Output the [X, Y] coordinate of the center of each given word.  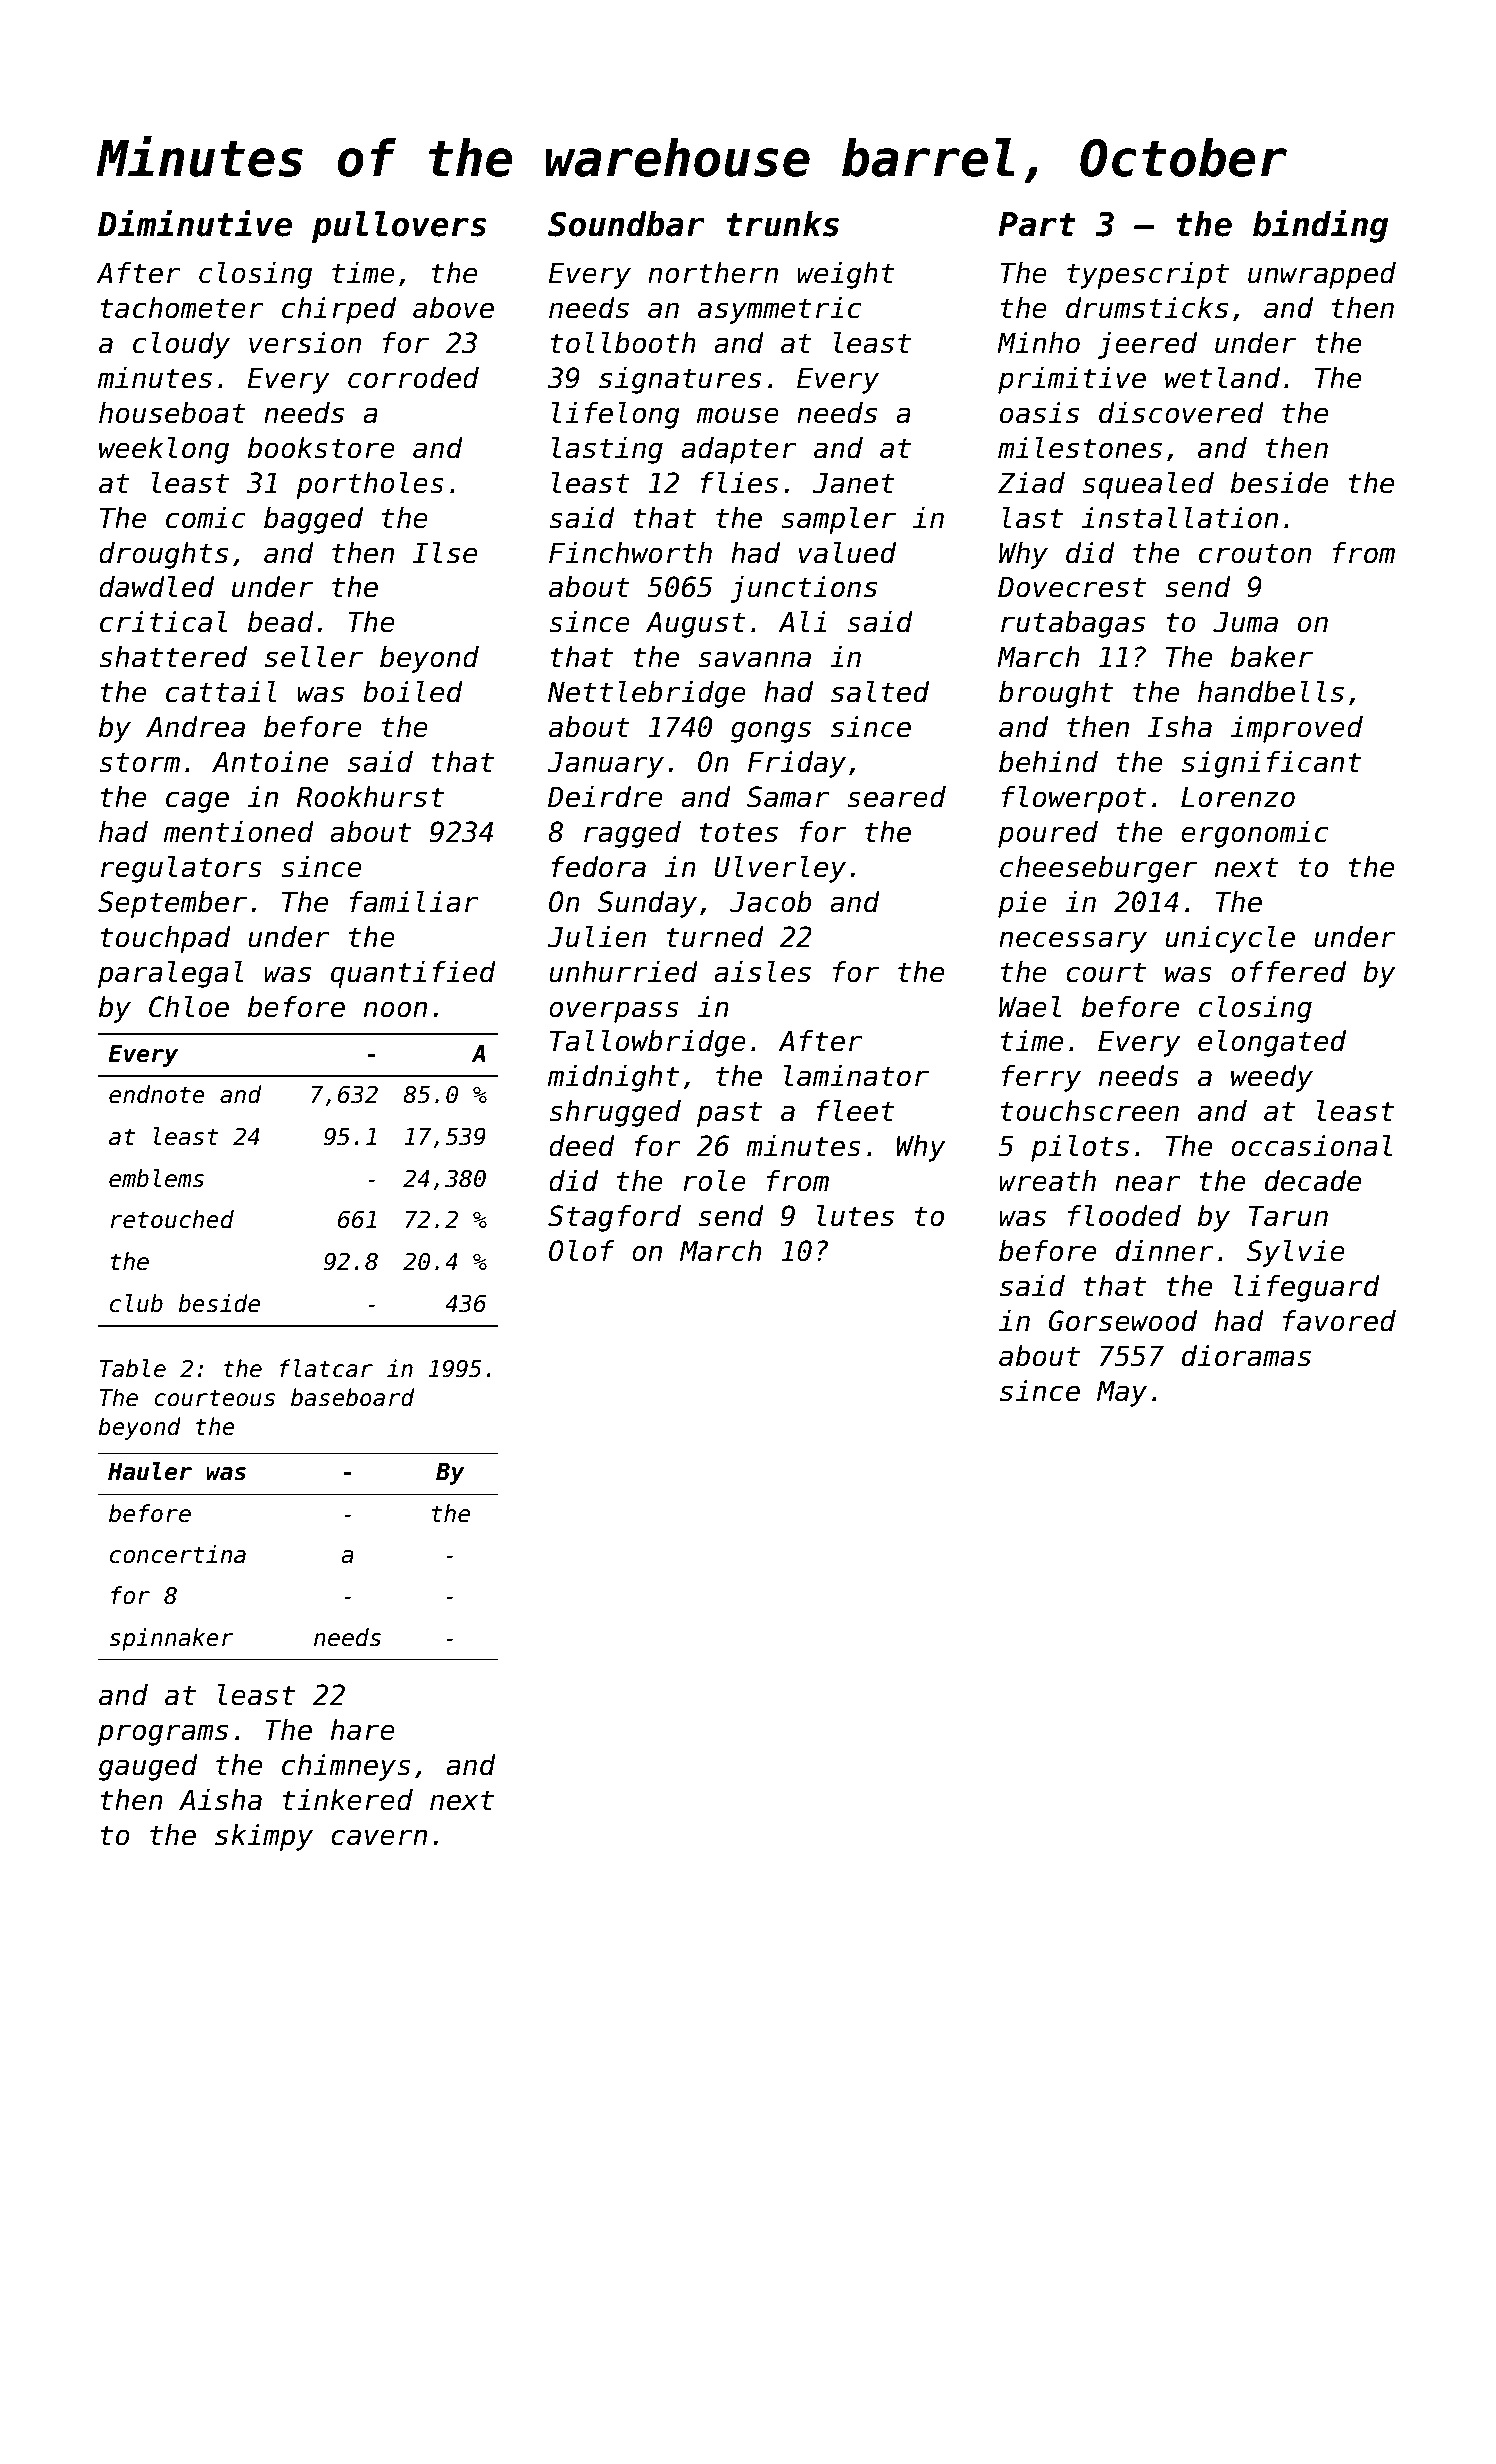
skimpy [264, 1837]
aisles [762, 972]
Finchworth [630, 553]
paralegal [171, 974]
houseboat [172, 413]
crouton [1255, 553]
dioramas [1246, 1356]
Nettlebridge [647, 694]
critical [163, 622]
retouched [172, 1219]
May [1122, 1394]
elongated [1272, 1043]
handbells [1271, 692]
